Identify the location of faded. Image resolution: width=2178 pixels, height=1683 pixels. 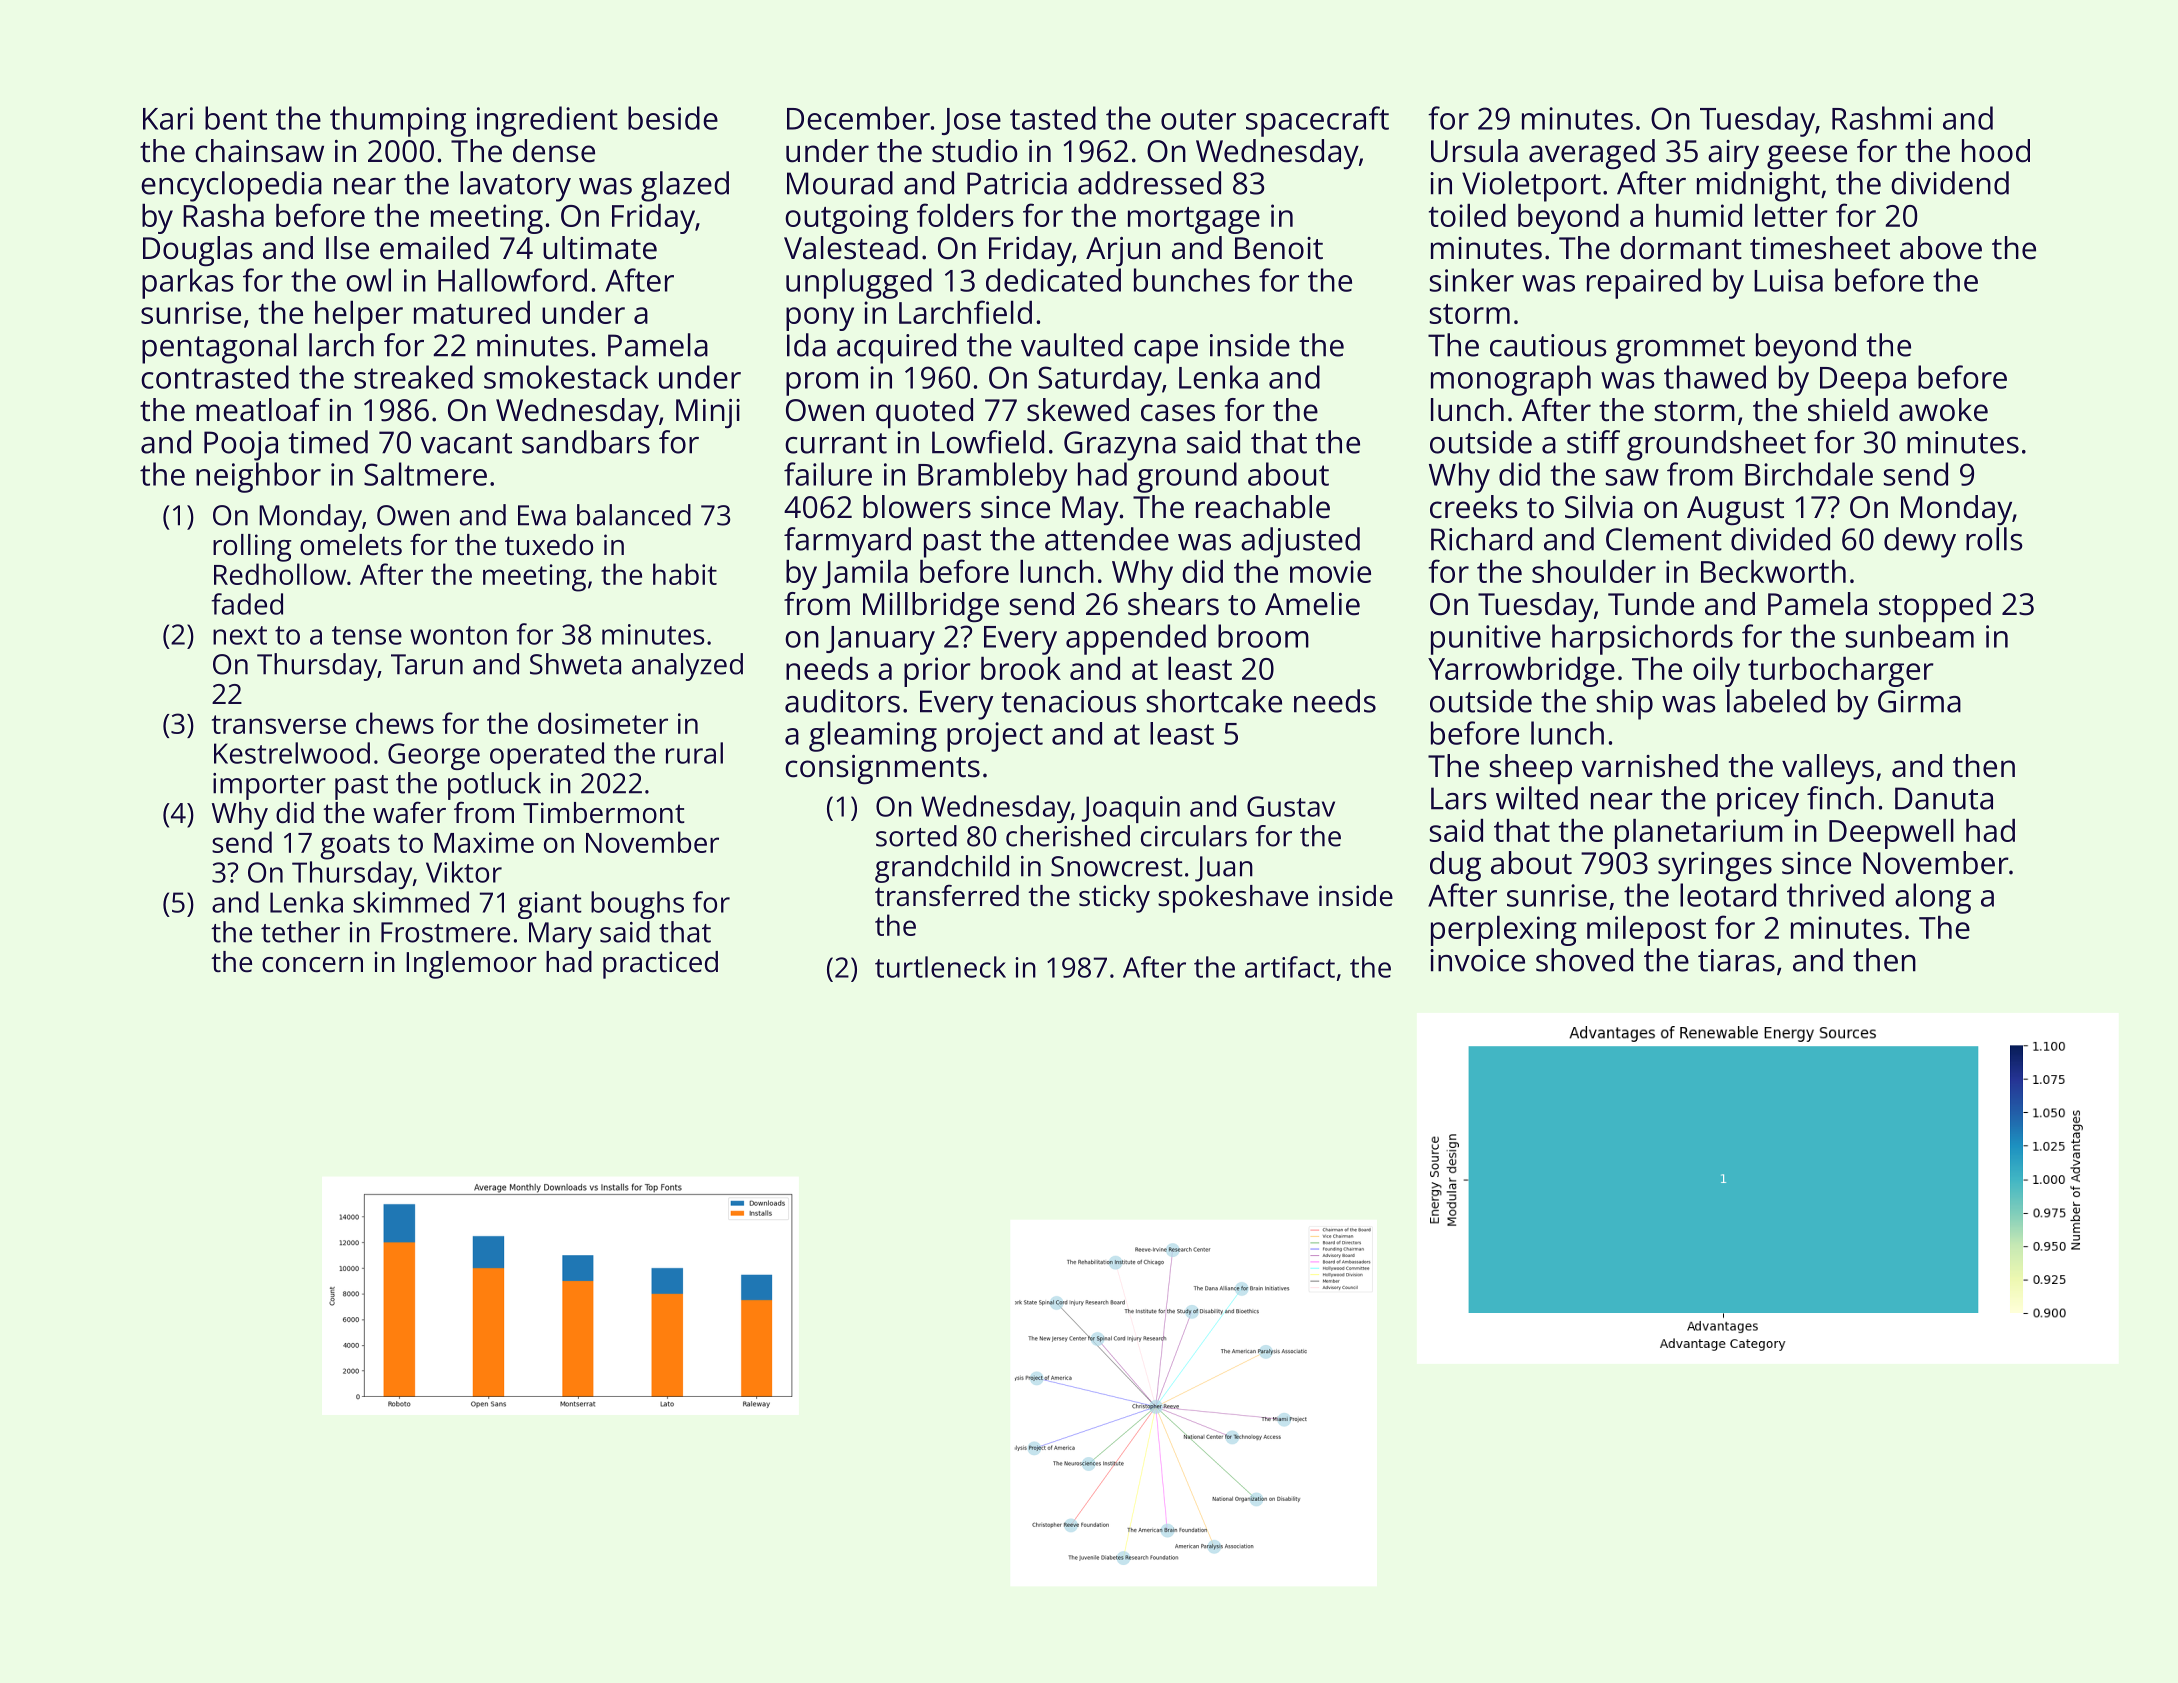
(247, 604).
